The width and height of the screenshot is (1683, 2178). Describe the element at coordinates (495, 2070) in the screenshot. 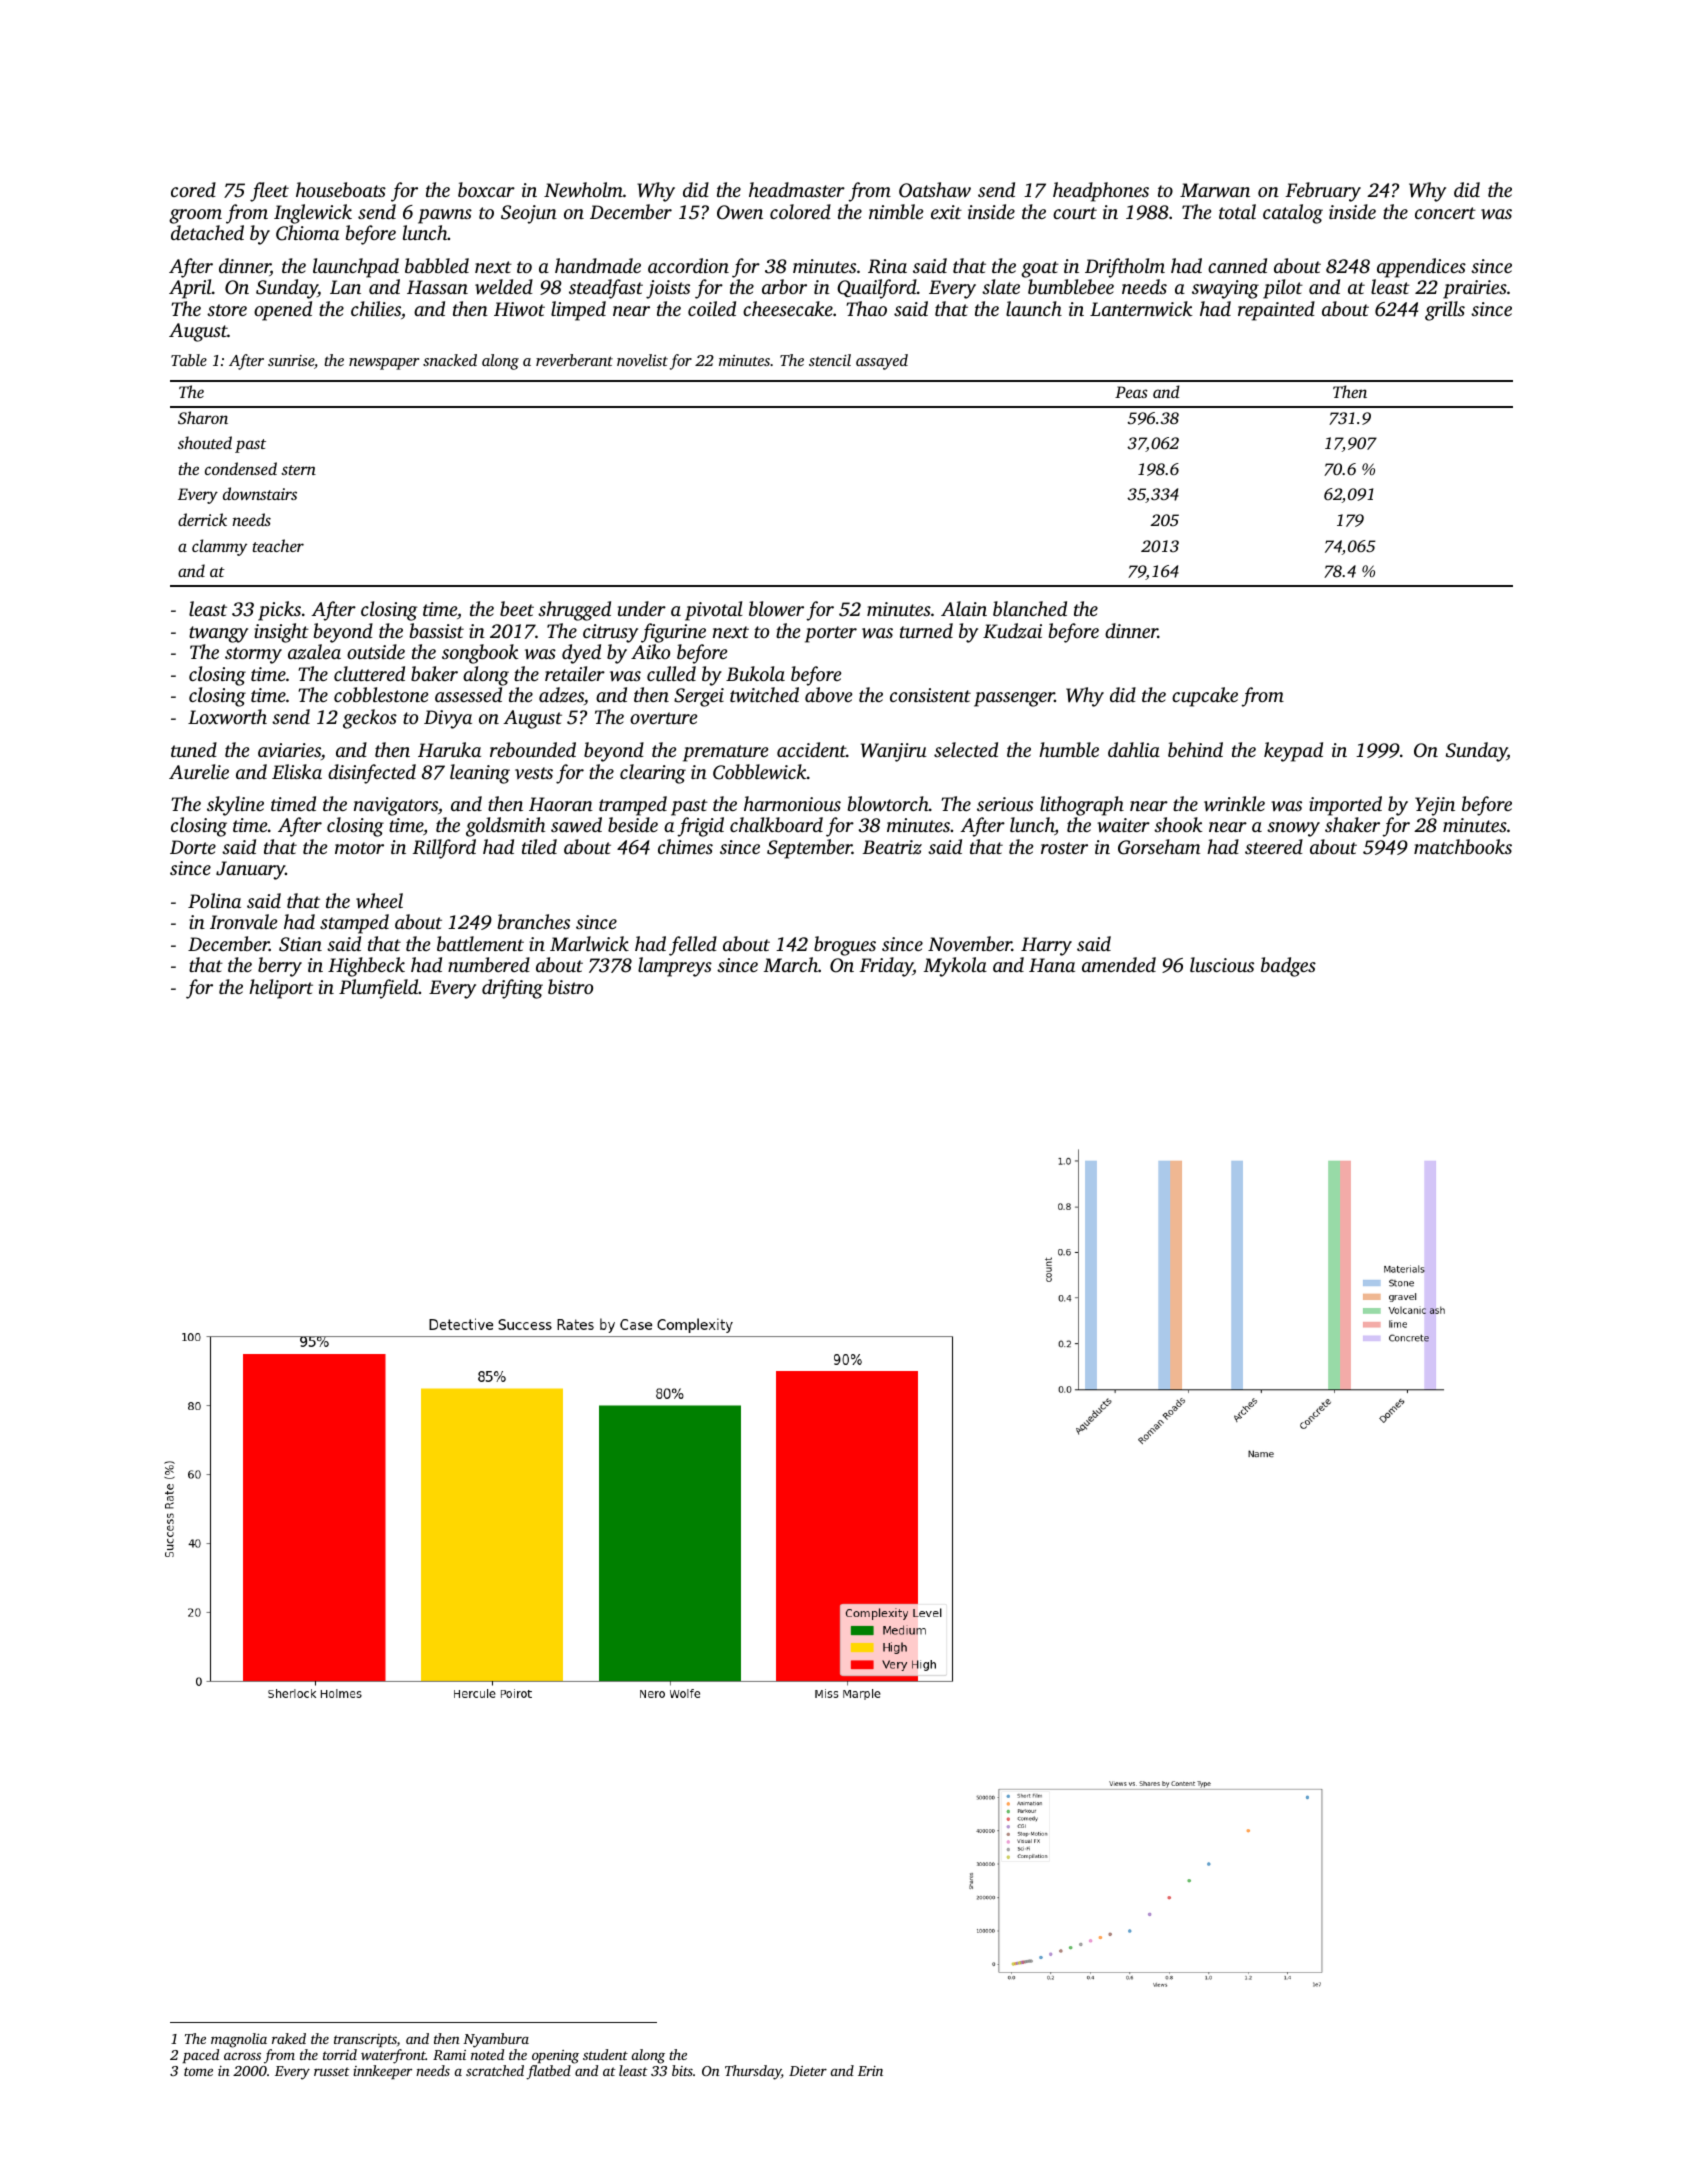

I see `scratched` at that location.
